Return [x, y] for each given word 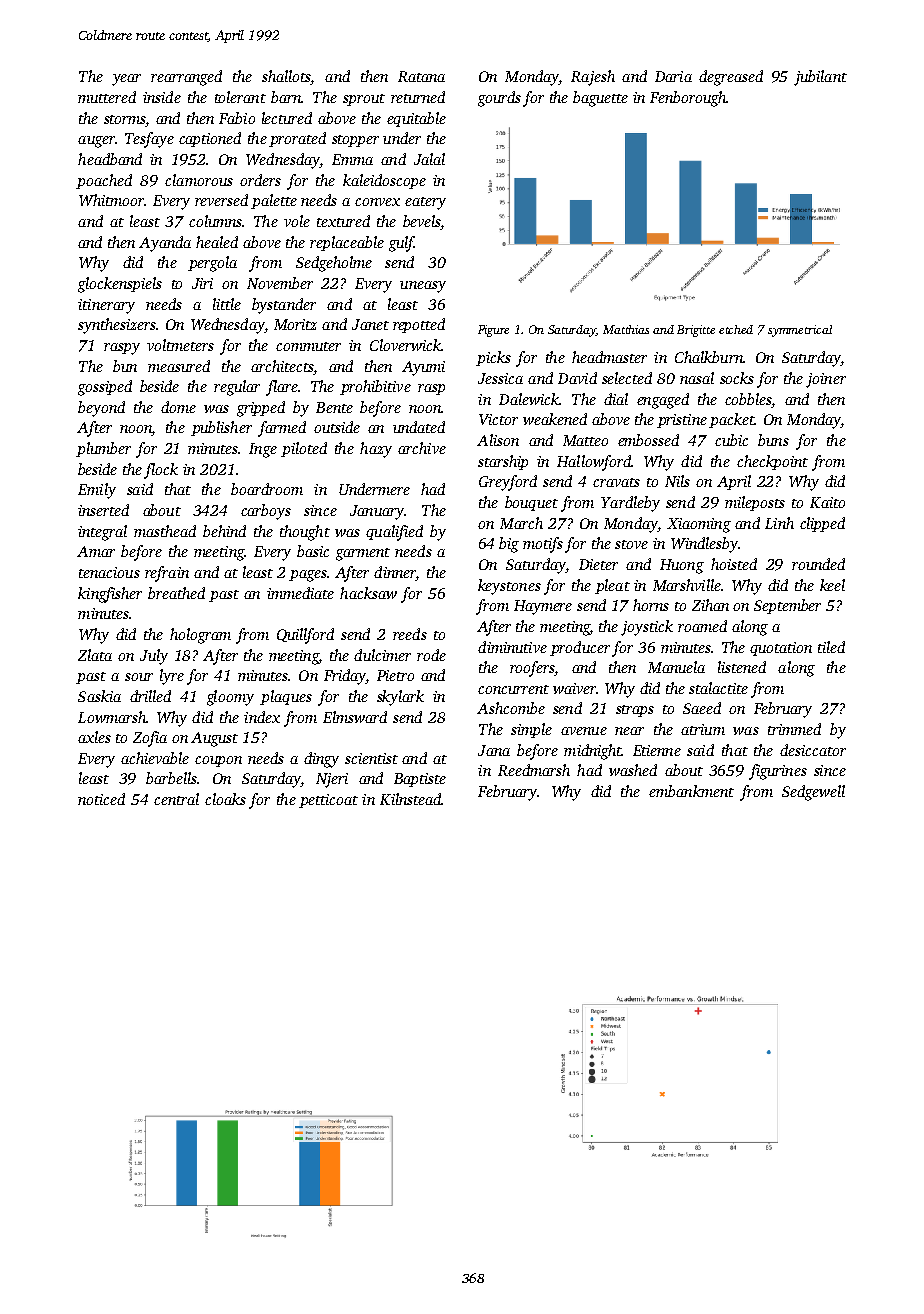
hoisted [734, 564]
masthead [165, 531]
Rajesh [593, 78]
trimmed [794, 729]
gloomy [230, 698]
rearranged [186, 78]
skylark [400, 698]
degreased [731, 78]
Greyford [508, 483]
